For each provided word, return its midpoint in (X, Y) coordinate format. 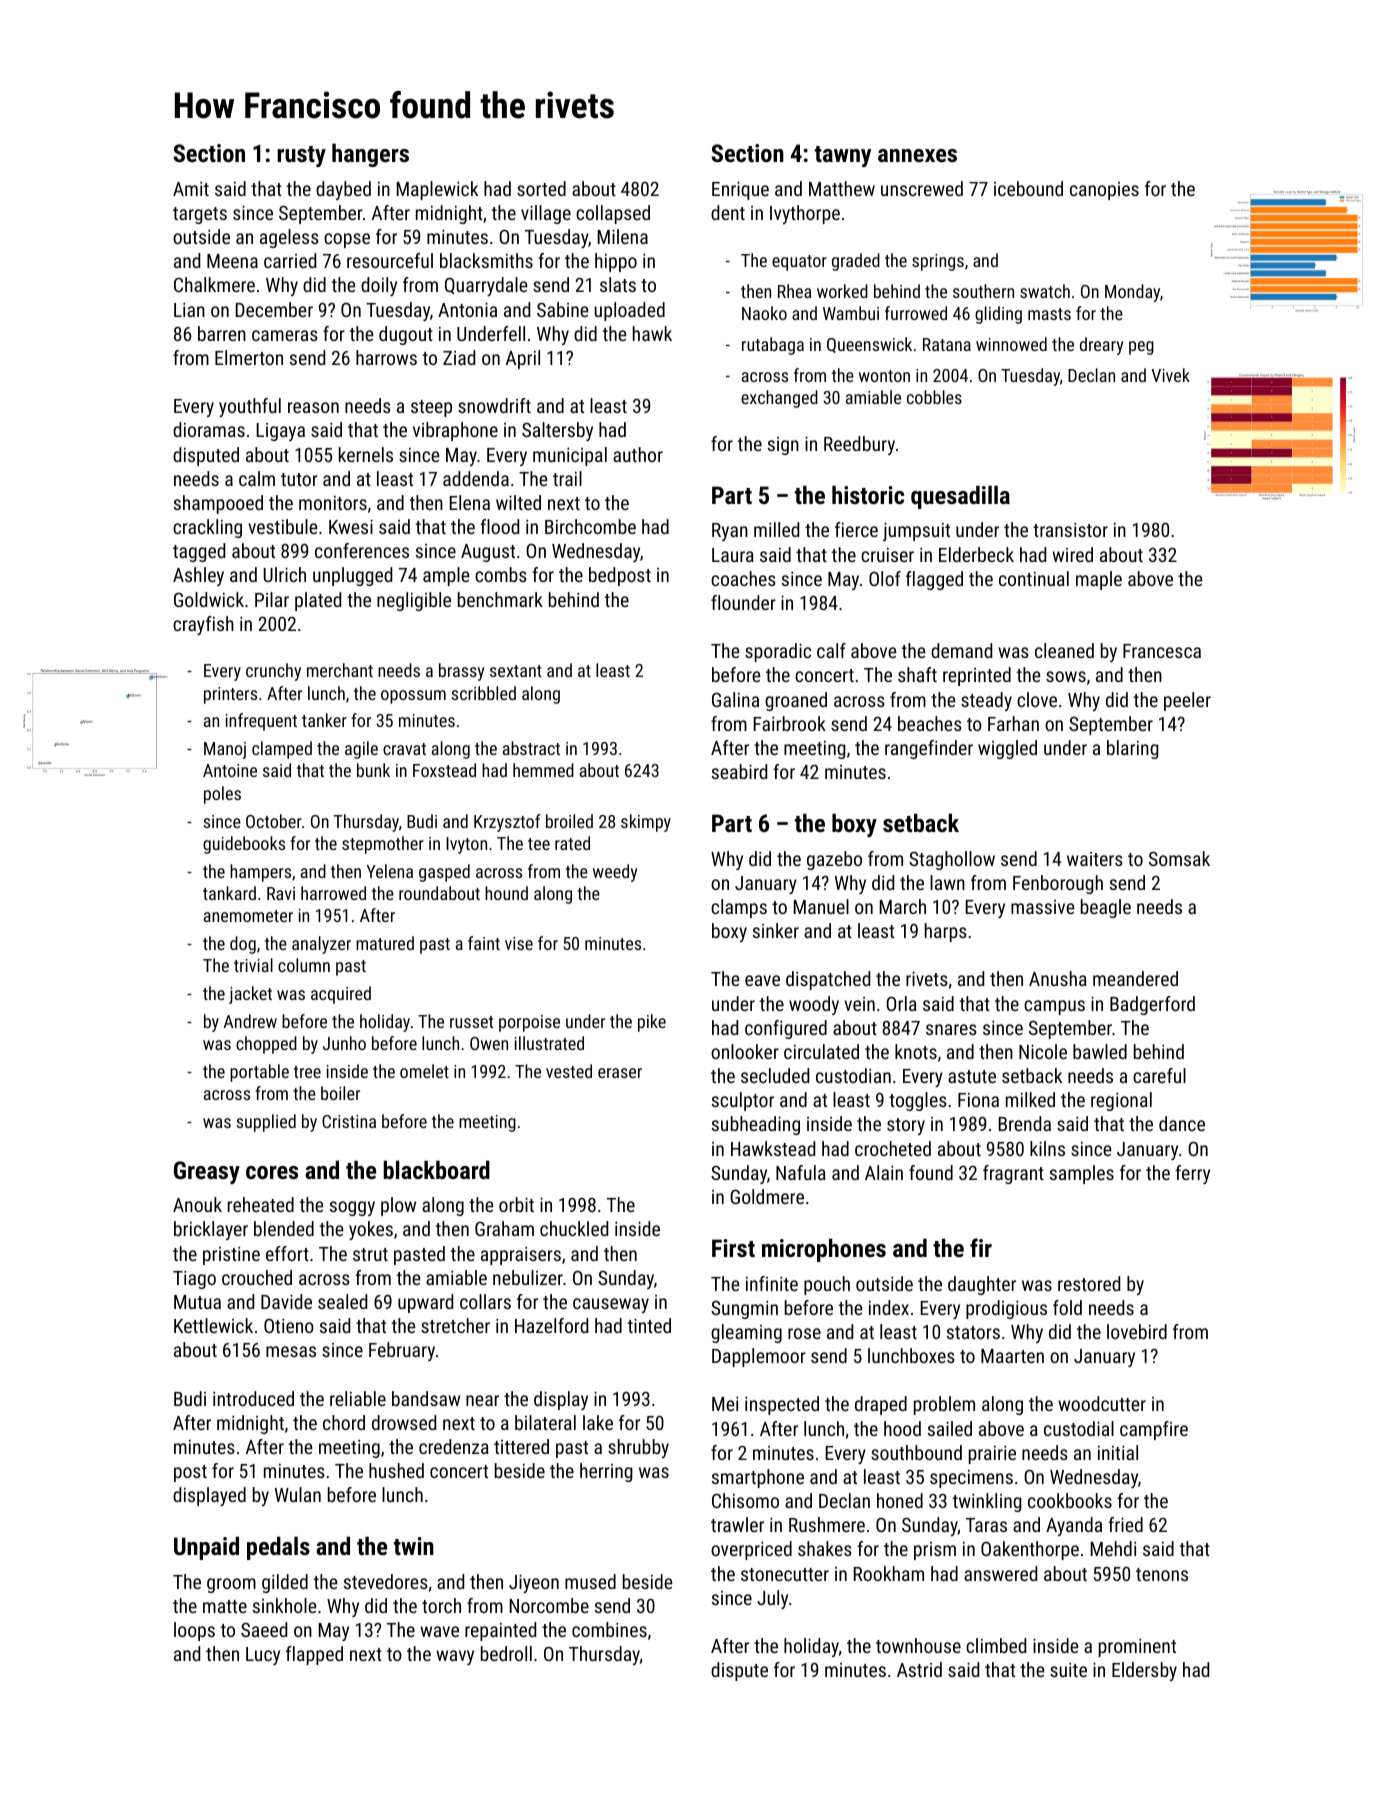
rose (804, 1333)
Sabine (563, 309)
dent (728, 212)
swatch (1045, 291)
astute (972, 1076)
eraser (620, 1073)
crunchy (273, 672)
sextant (516, 671)
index (889, 1307)
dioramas (209, 429)
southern (983, 291)
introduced (253, 1398)
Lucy (263, 1656)
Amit (191, 189)
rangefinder (929, 749)
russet (471, 1022)
